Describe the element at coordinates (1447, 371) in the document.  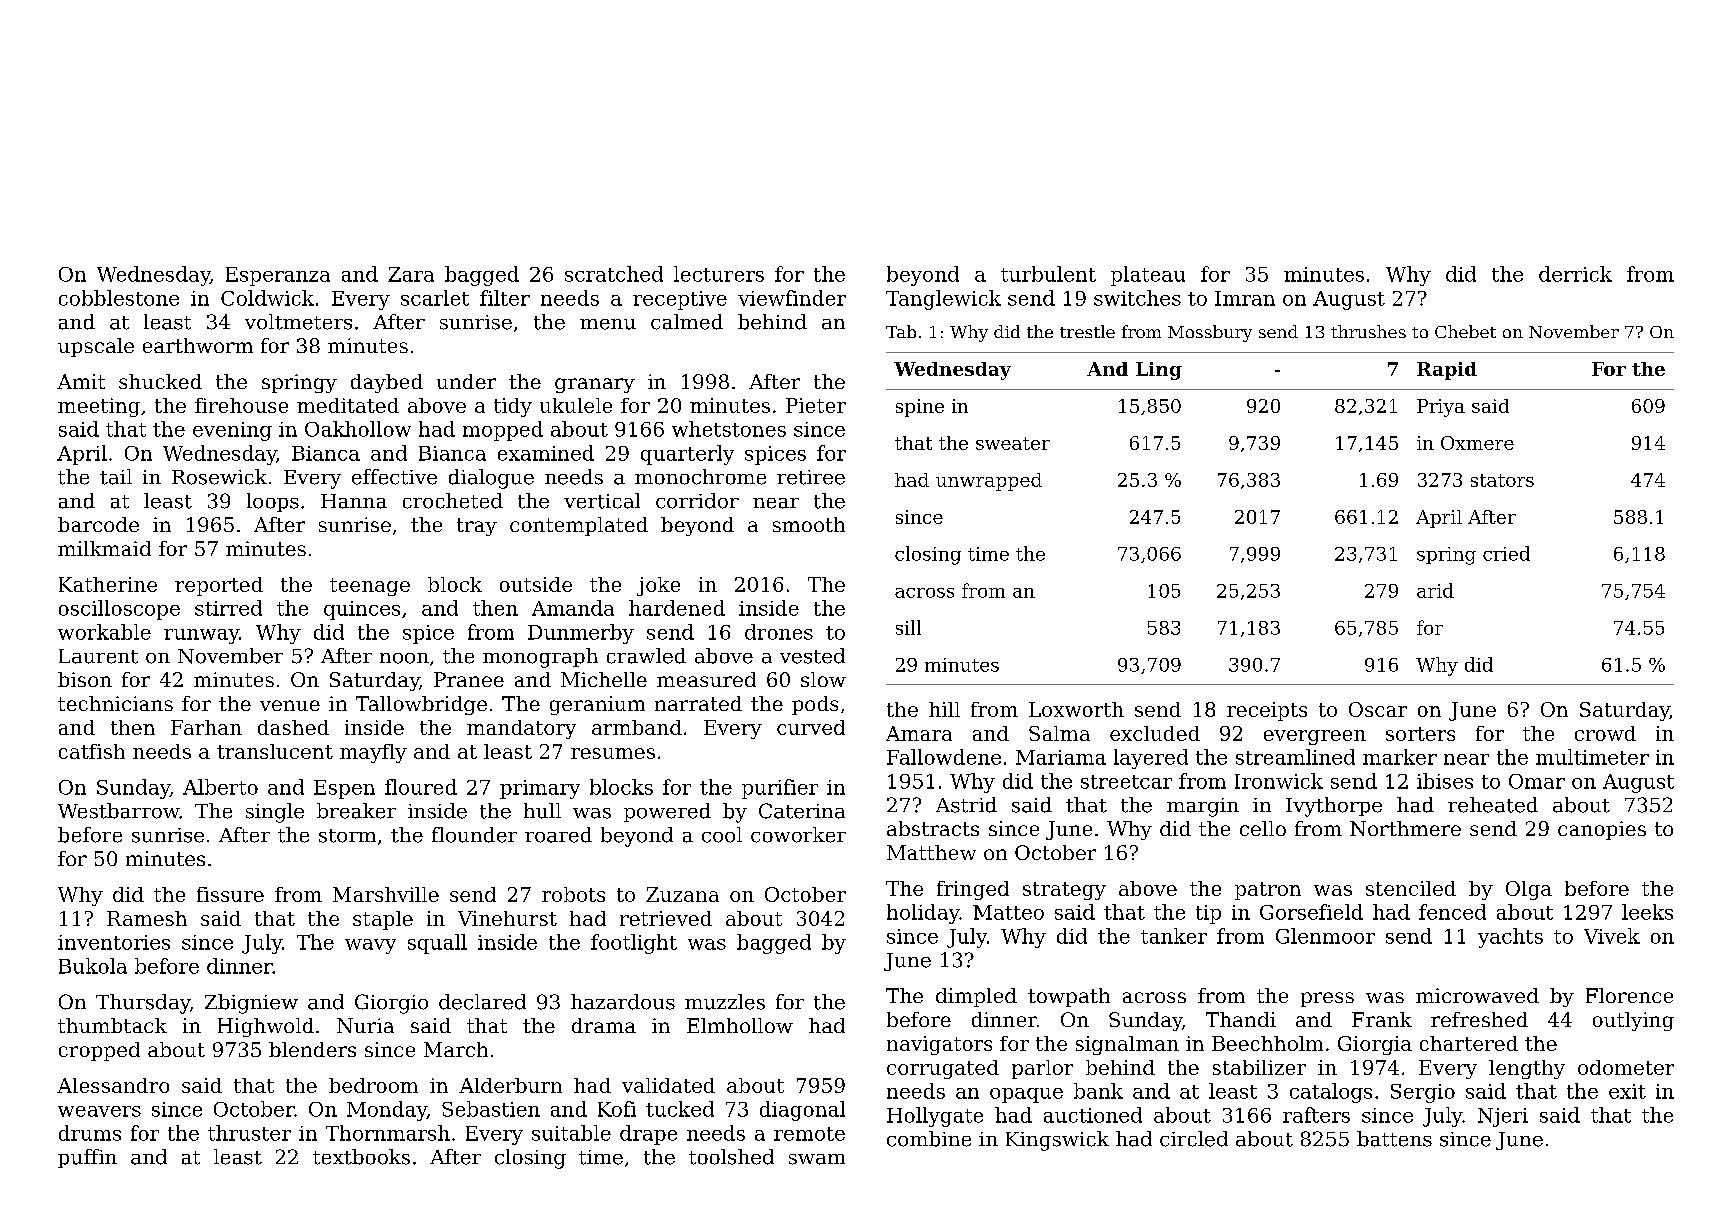
I see `Rapid` at that location.
